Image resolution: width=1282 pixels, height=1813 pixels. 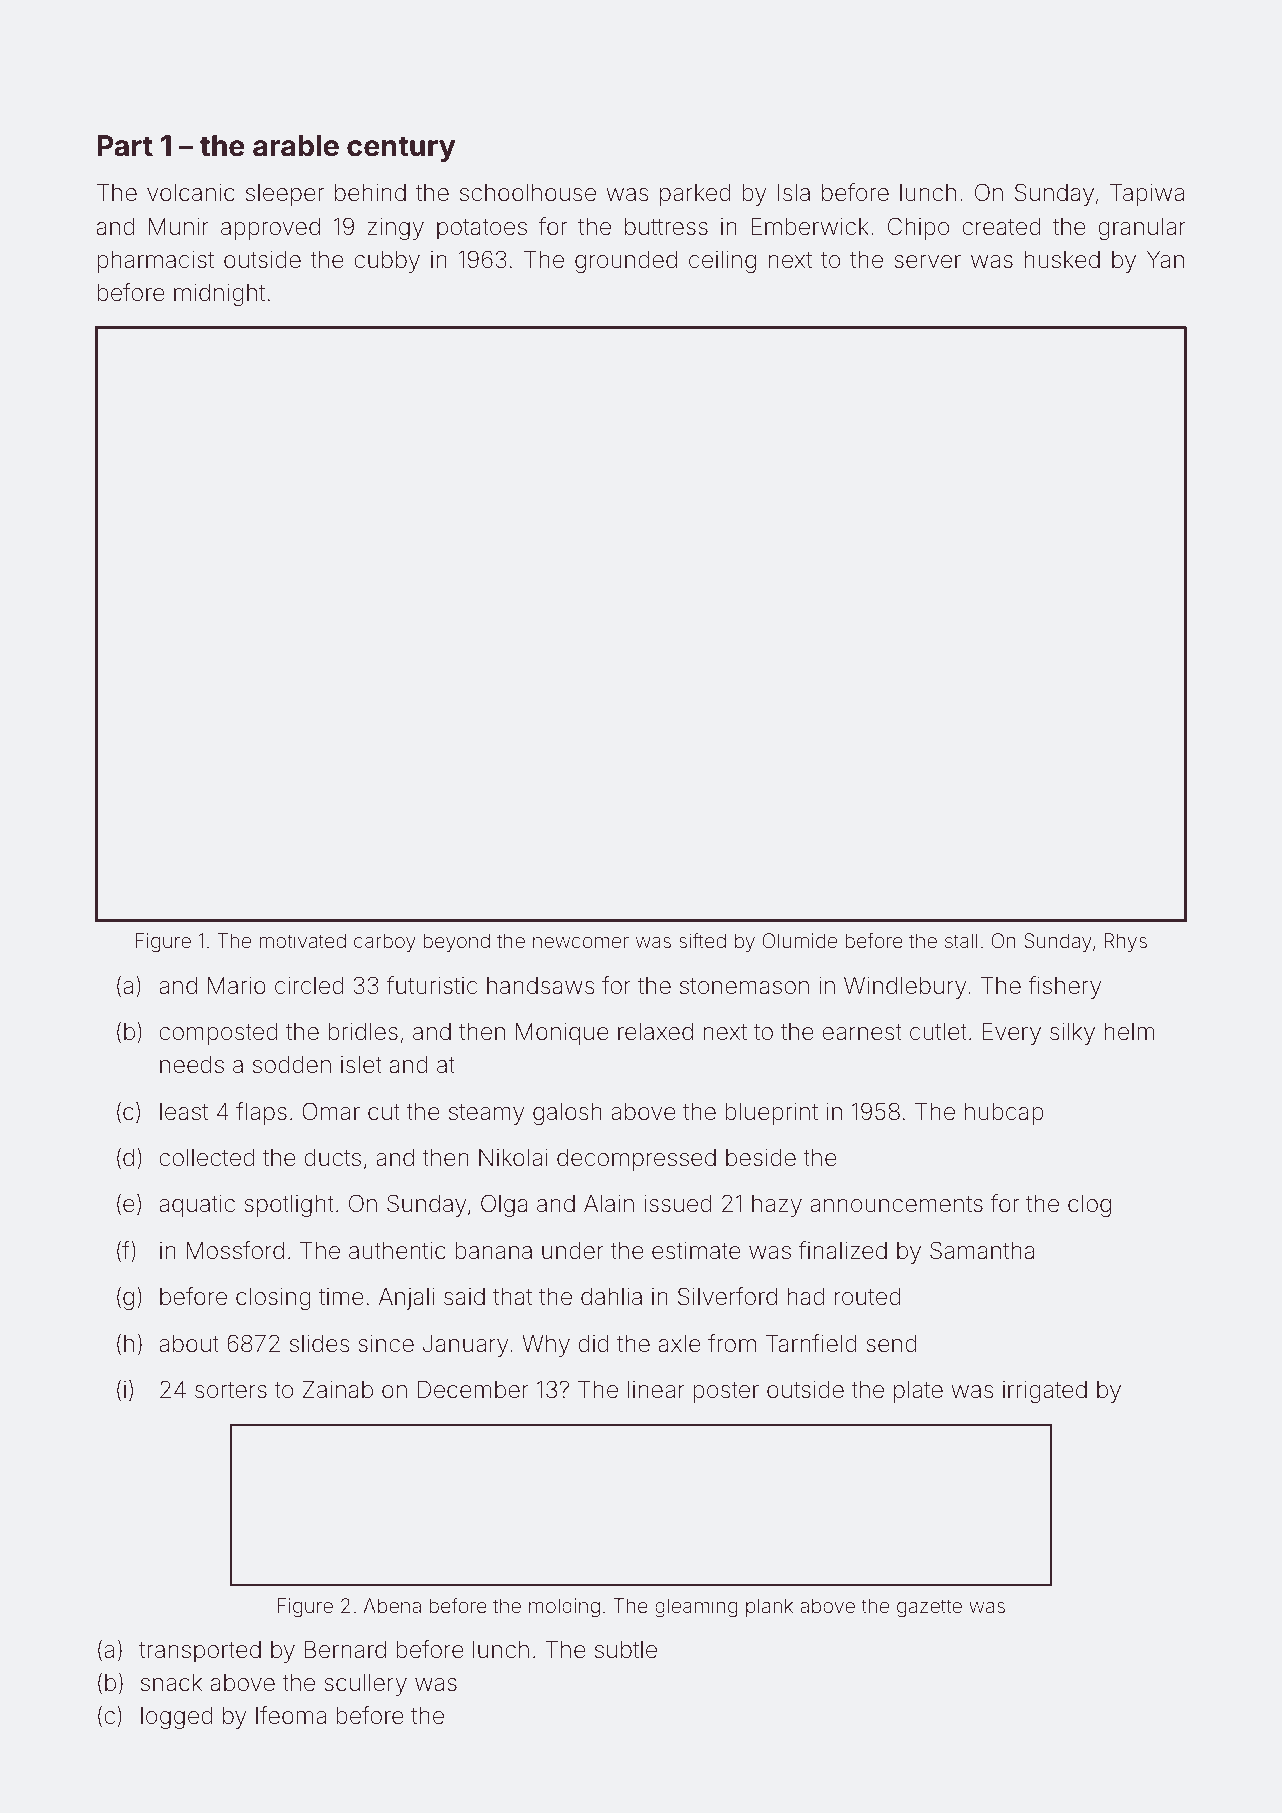 What do you see at coordinates (184, 1112) in the image?
I see `least` at bounding box center [184, 1112].
